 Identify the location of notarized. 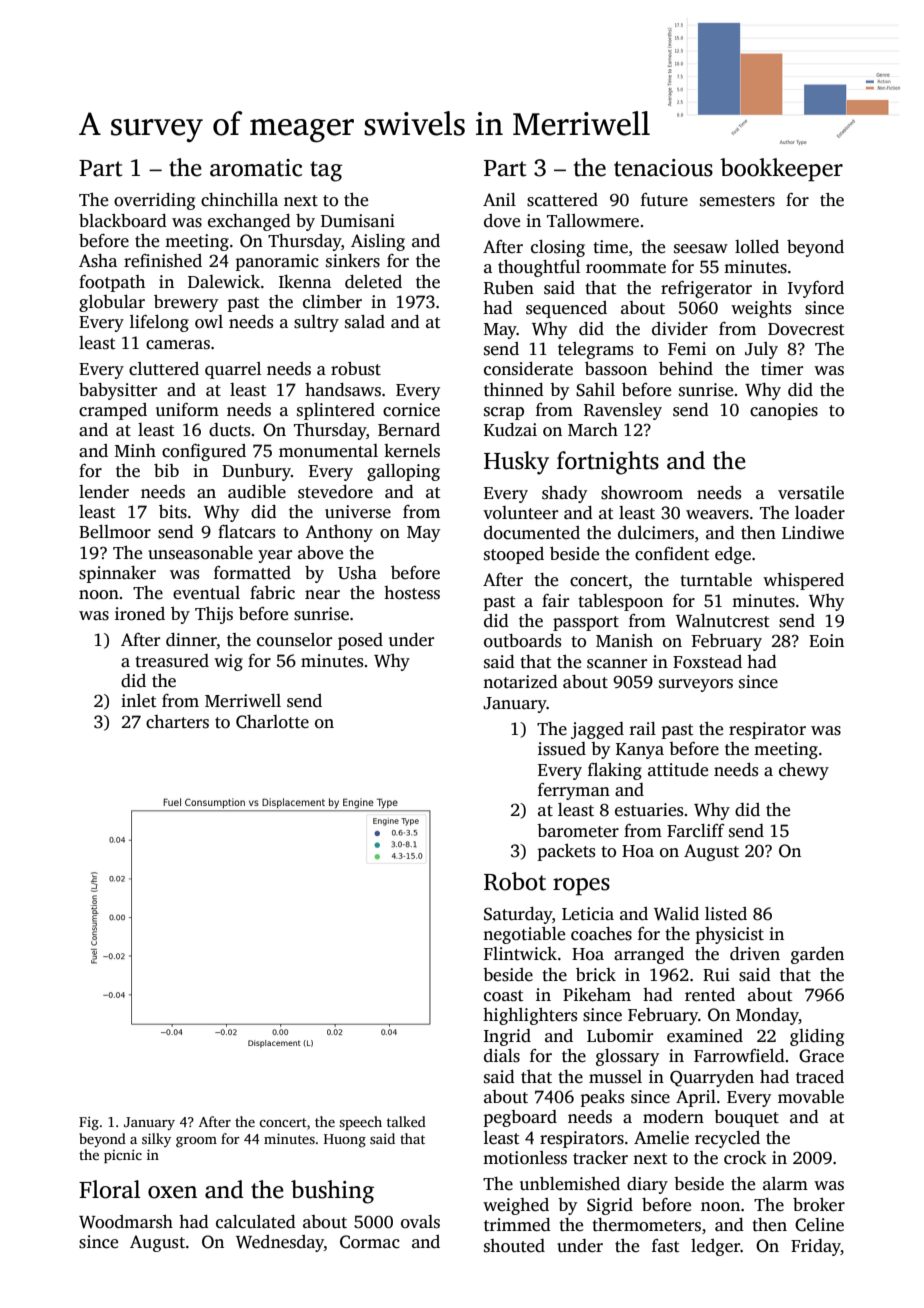
(520, 682).
